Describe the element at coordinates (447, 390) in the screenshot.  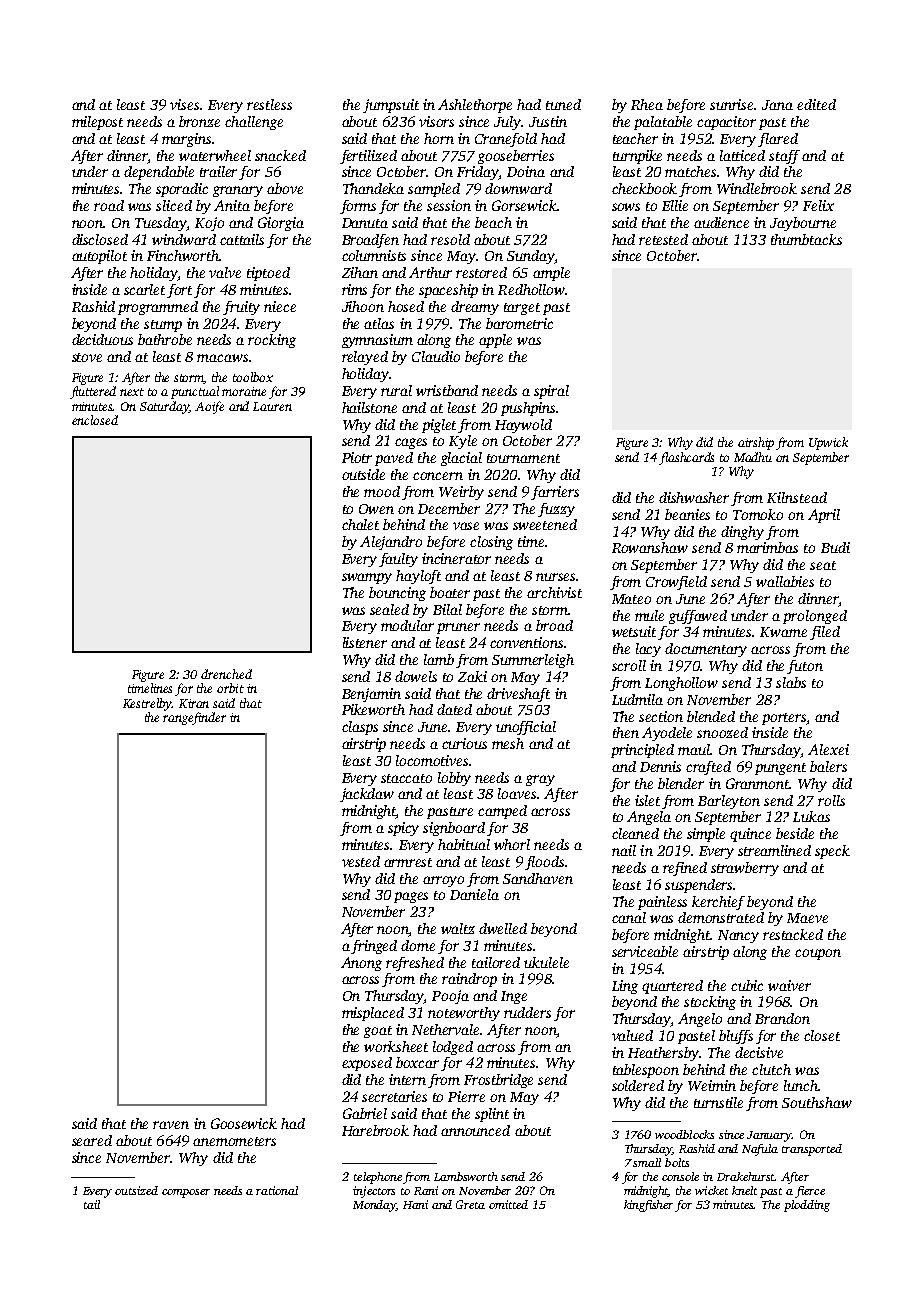
I see `wristband` at that location.
